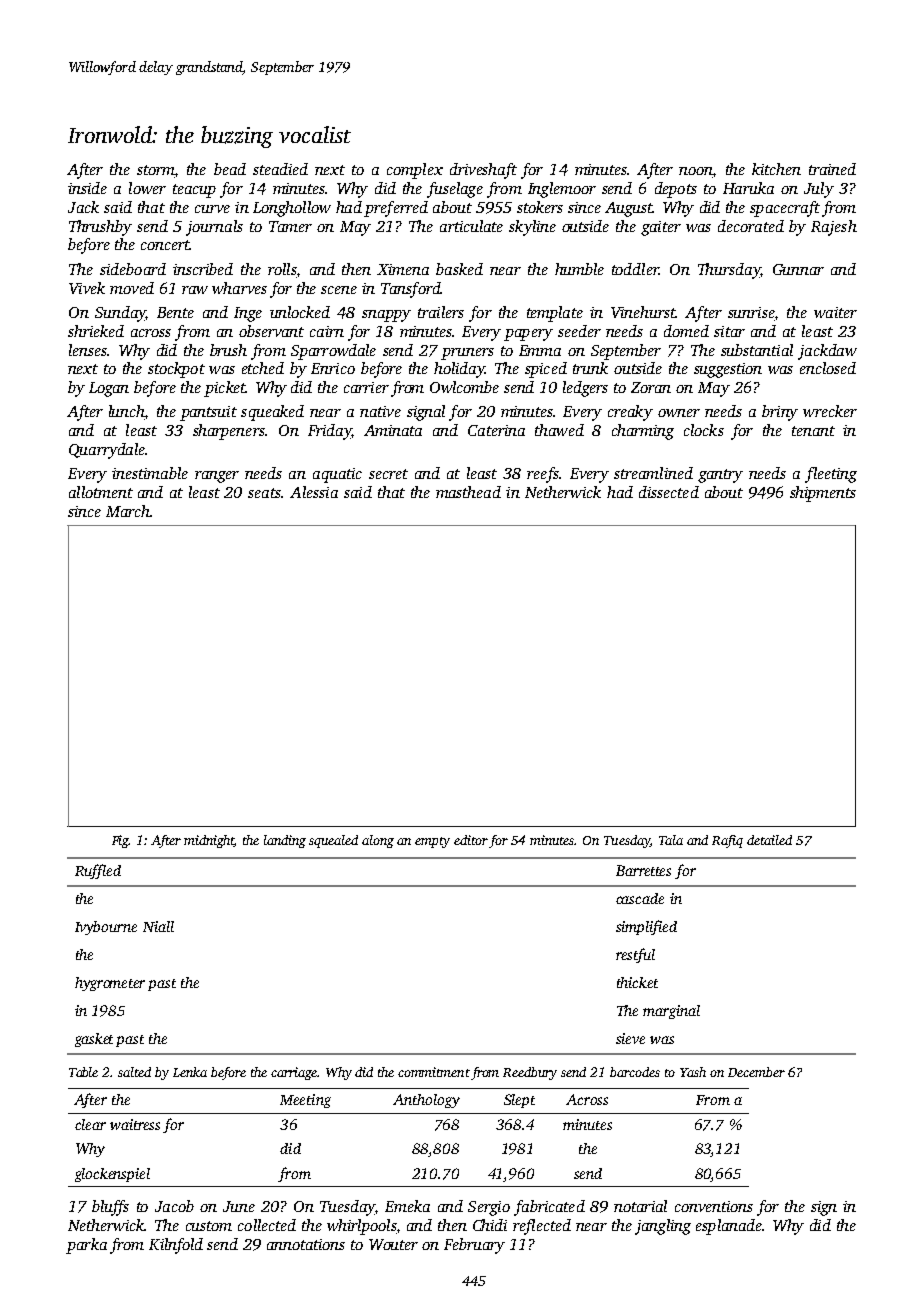  I want to click on esplanade, so click(729, 1227).
